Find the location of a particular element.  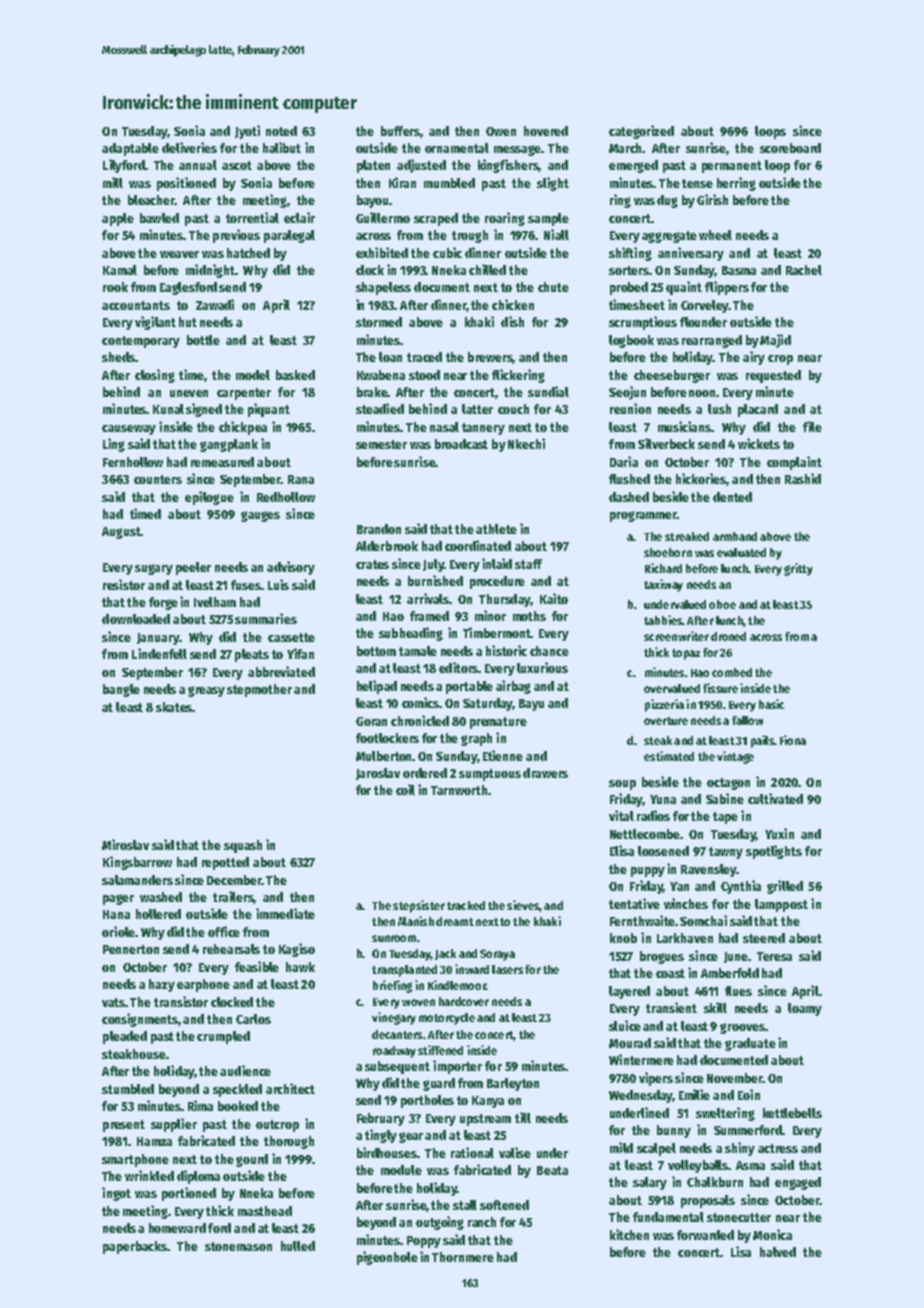

fundamental is located at coordinates (668, 1217).
